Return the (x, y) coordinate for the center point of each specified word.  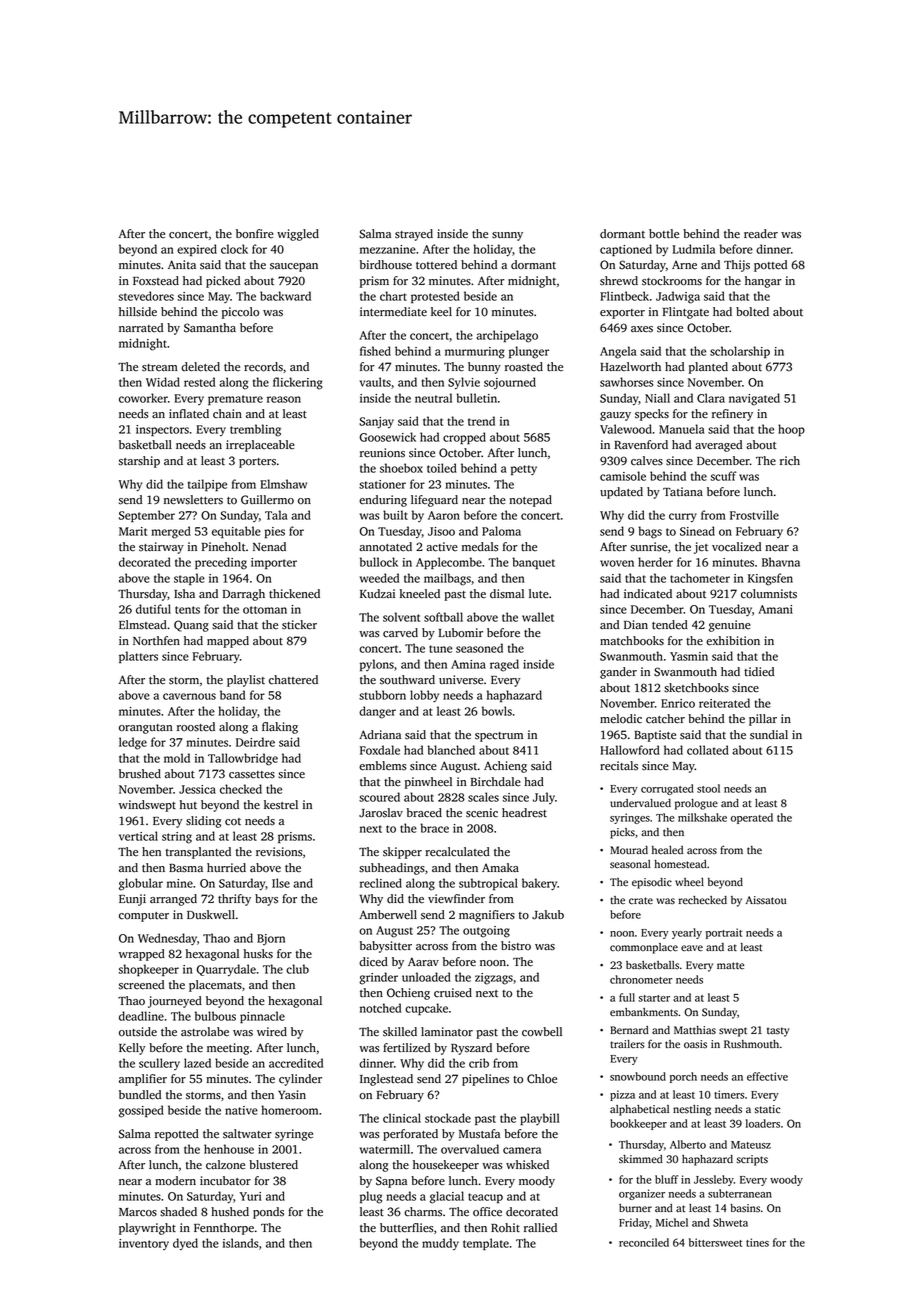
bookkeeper (638, 1124)
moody (537, 1182)
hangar (763, 282)
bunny (484, 368)
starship (139, 462)
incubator (225, 1181)
